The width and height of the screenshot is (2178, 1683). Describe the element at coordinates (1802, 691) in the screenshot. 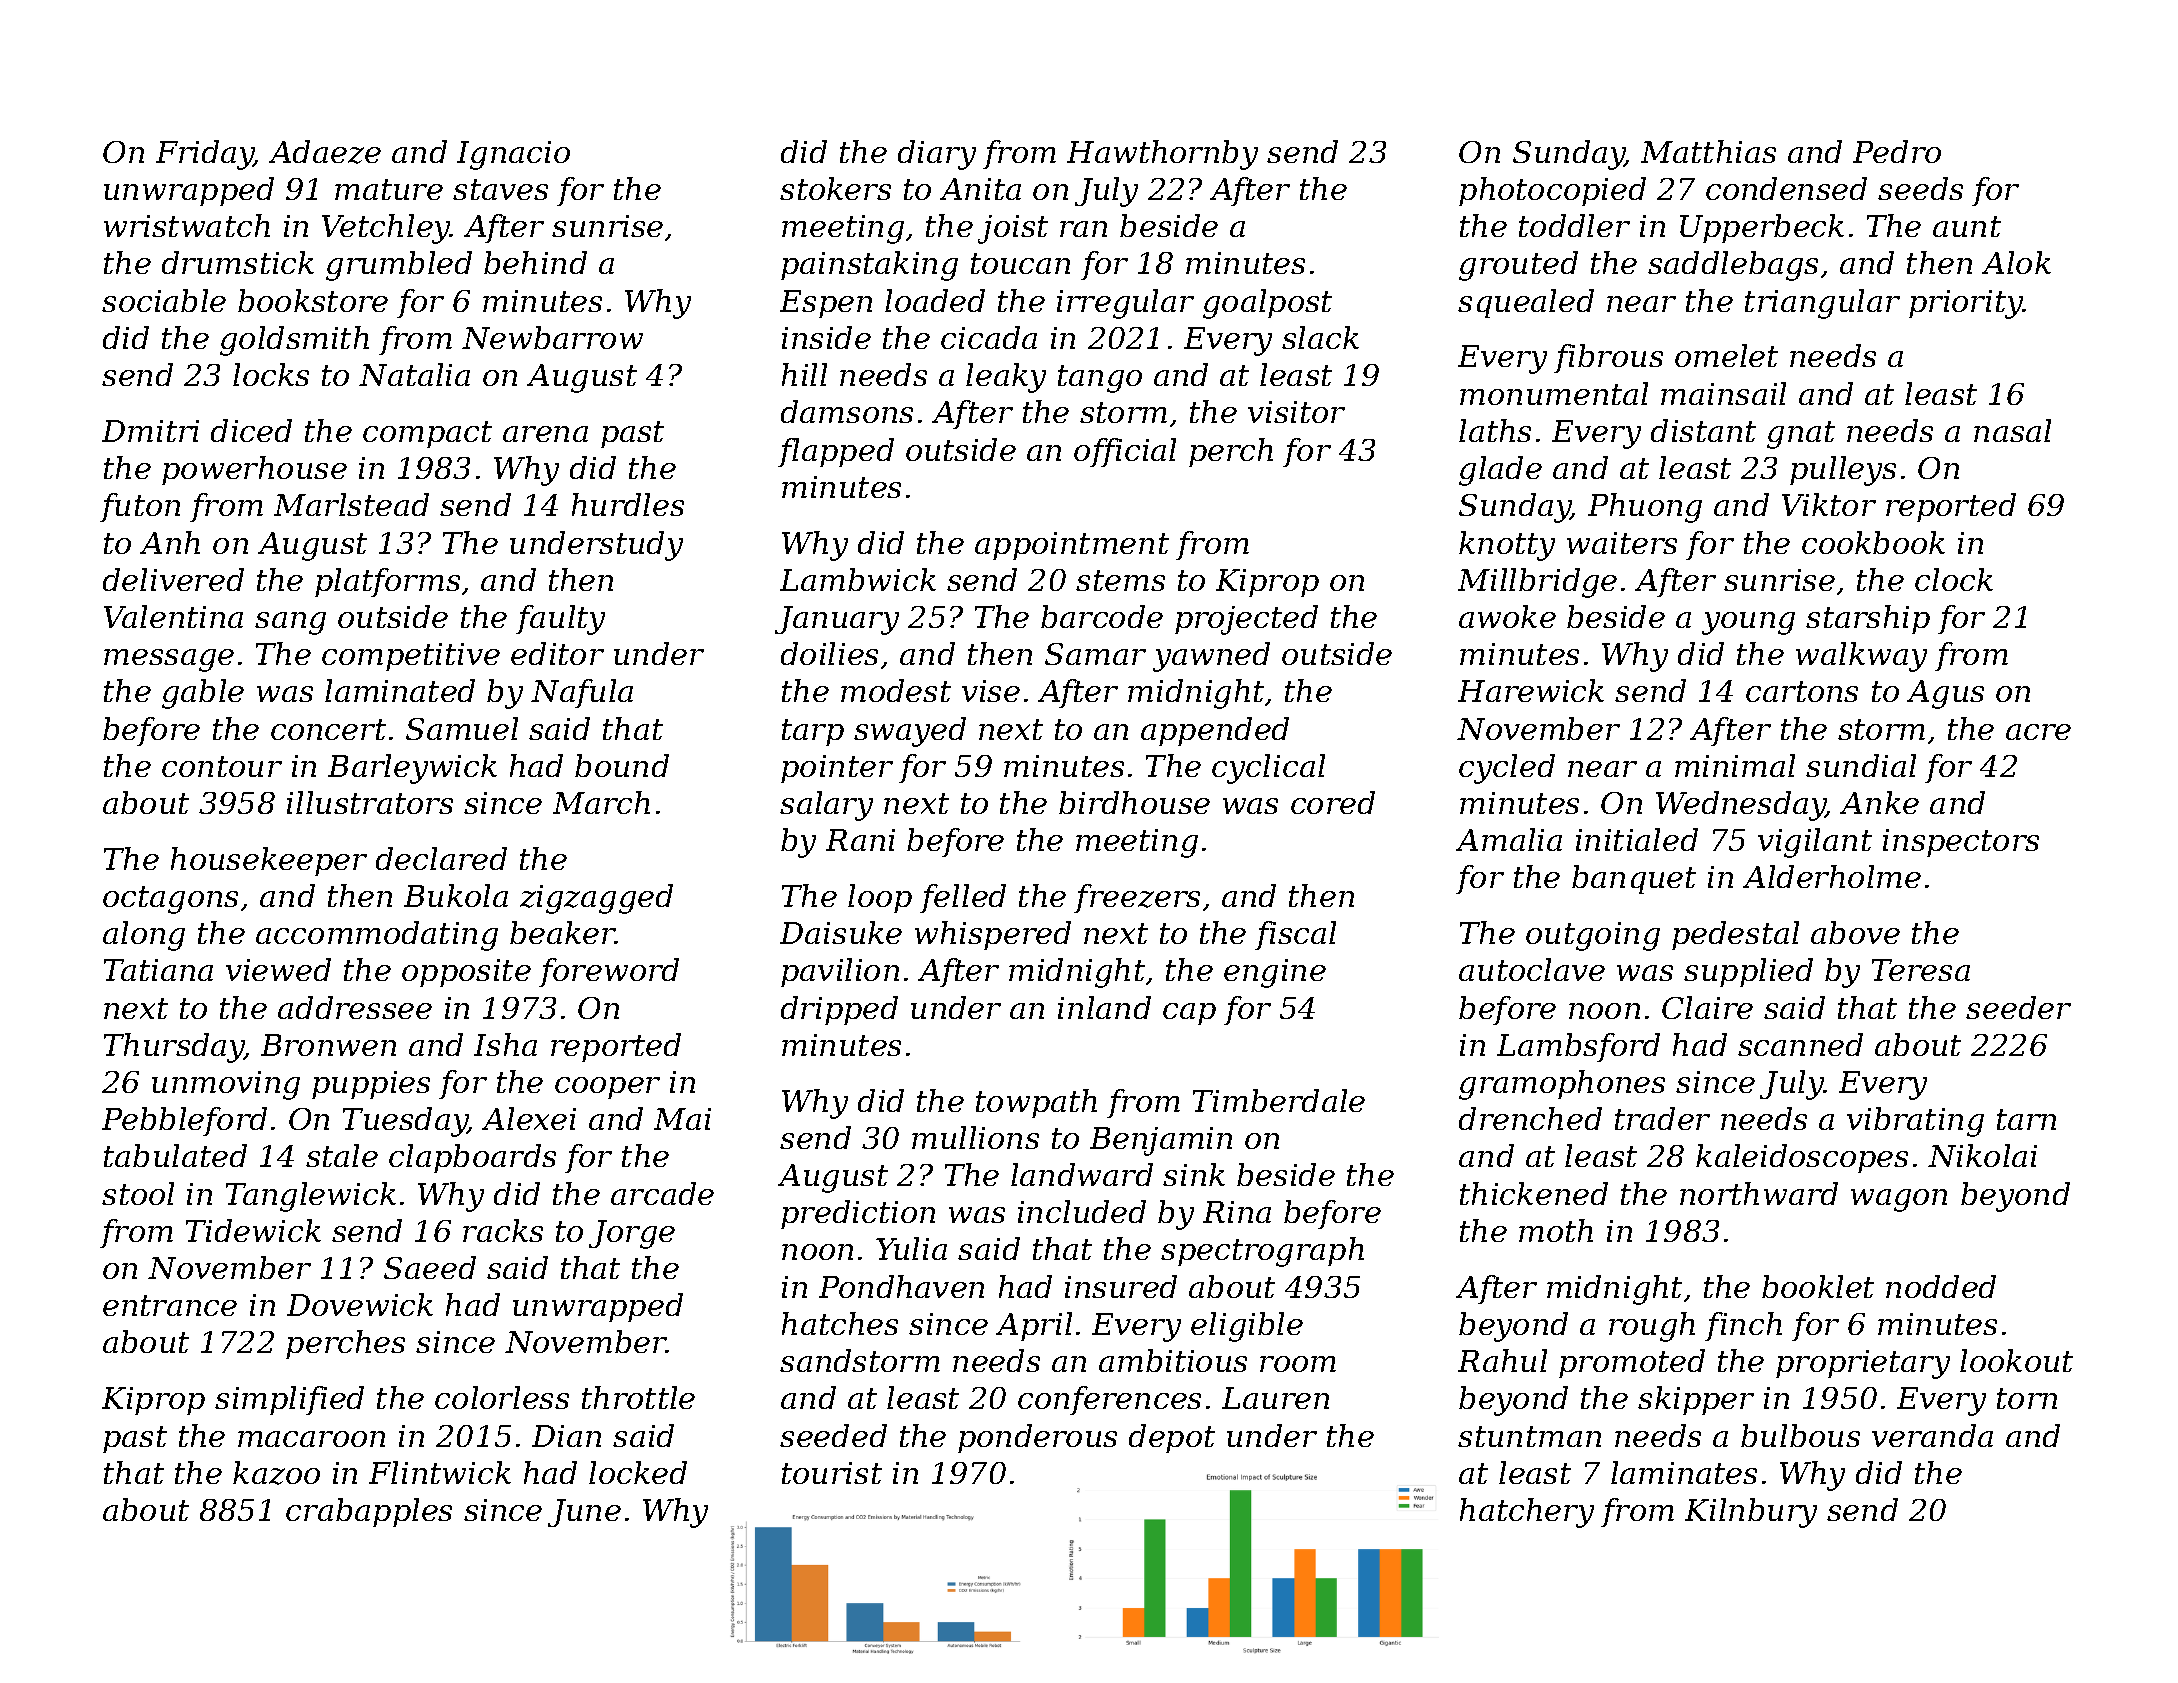

I see `cartons` at that location.
